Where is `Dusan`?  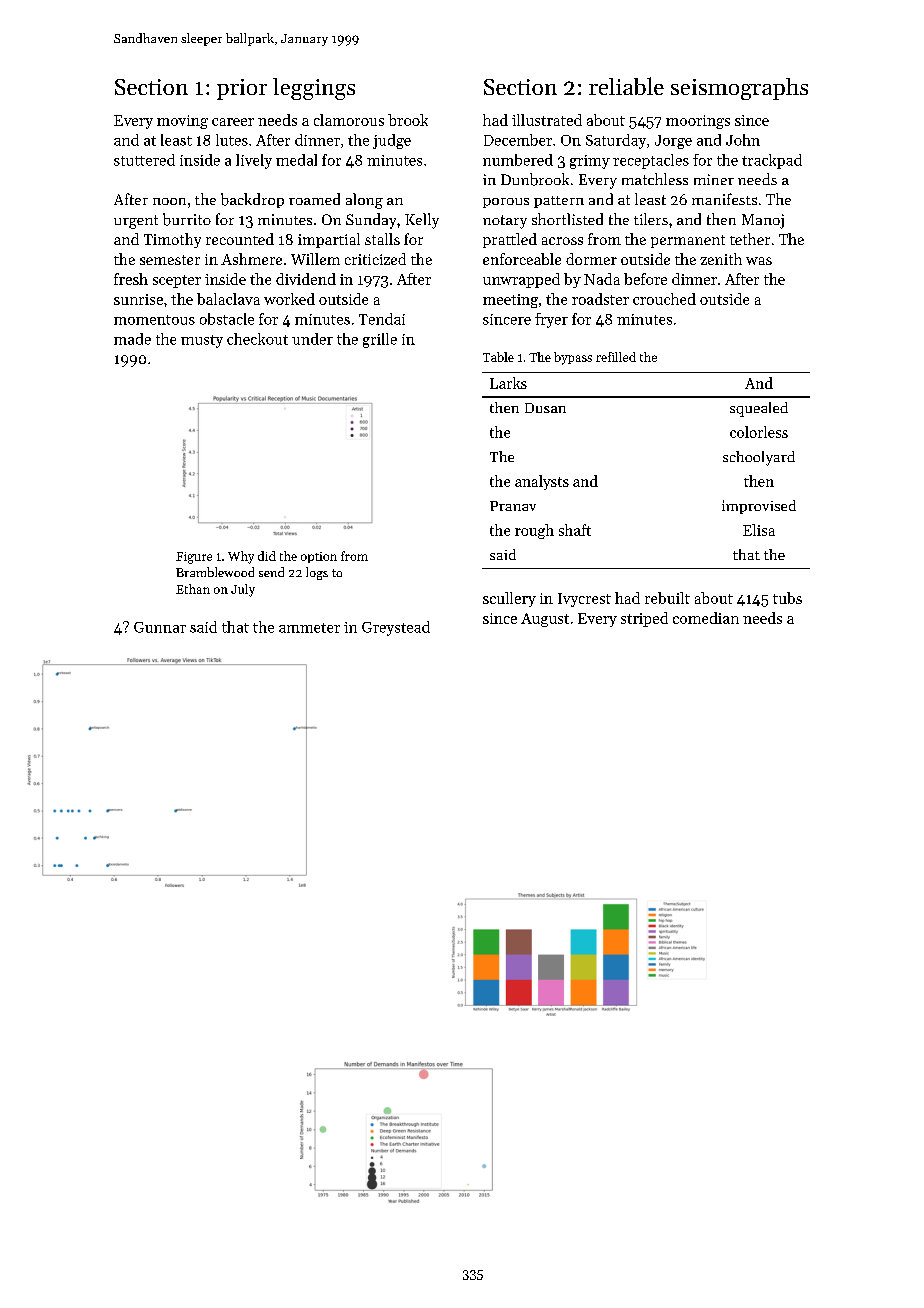 Dusan is located at coordinates (545, 408).
